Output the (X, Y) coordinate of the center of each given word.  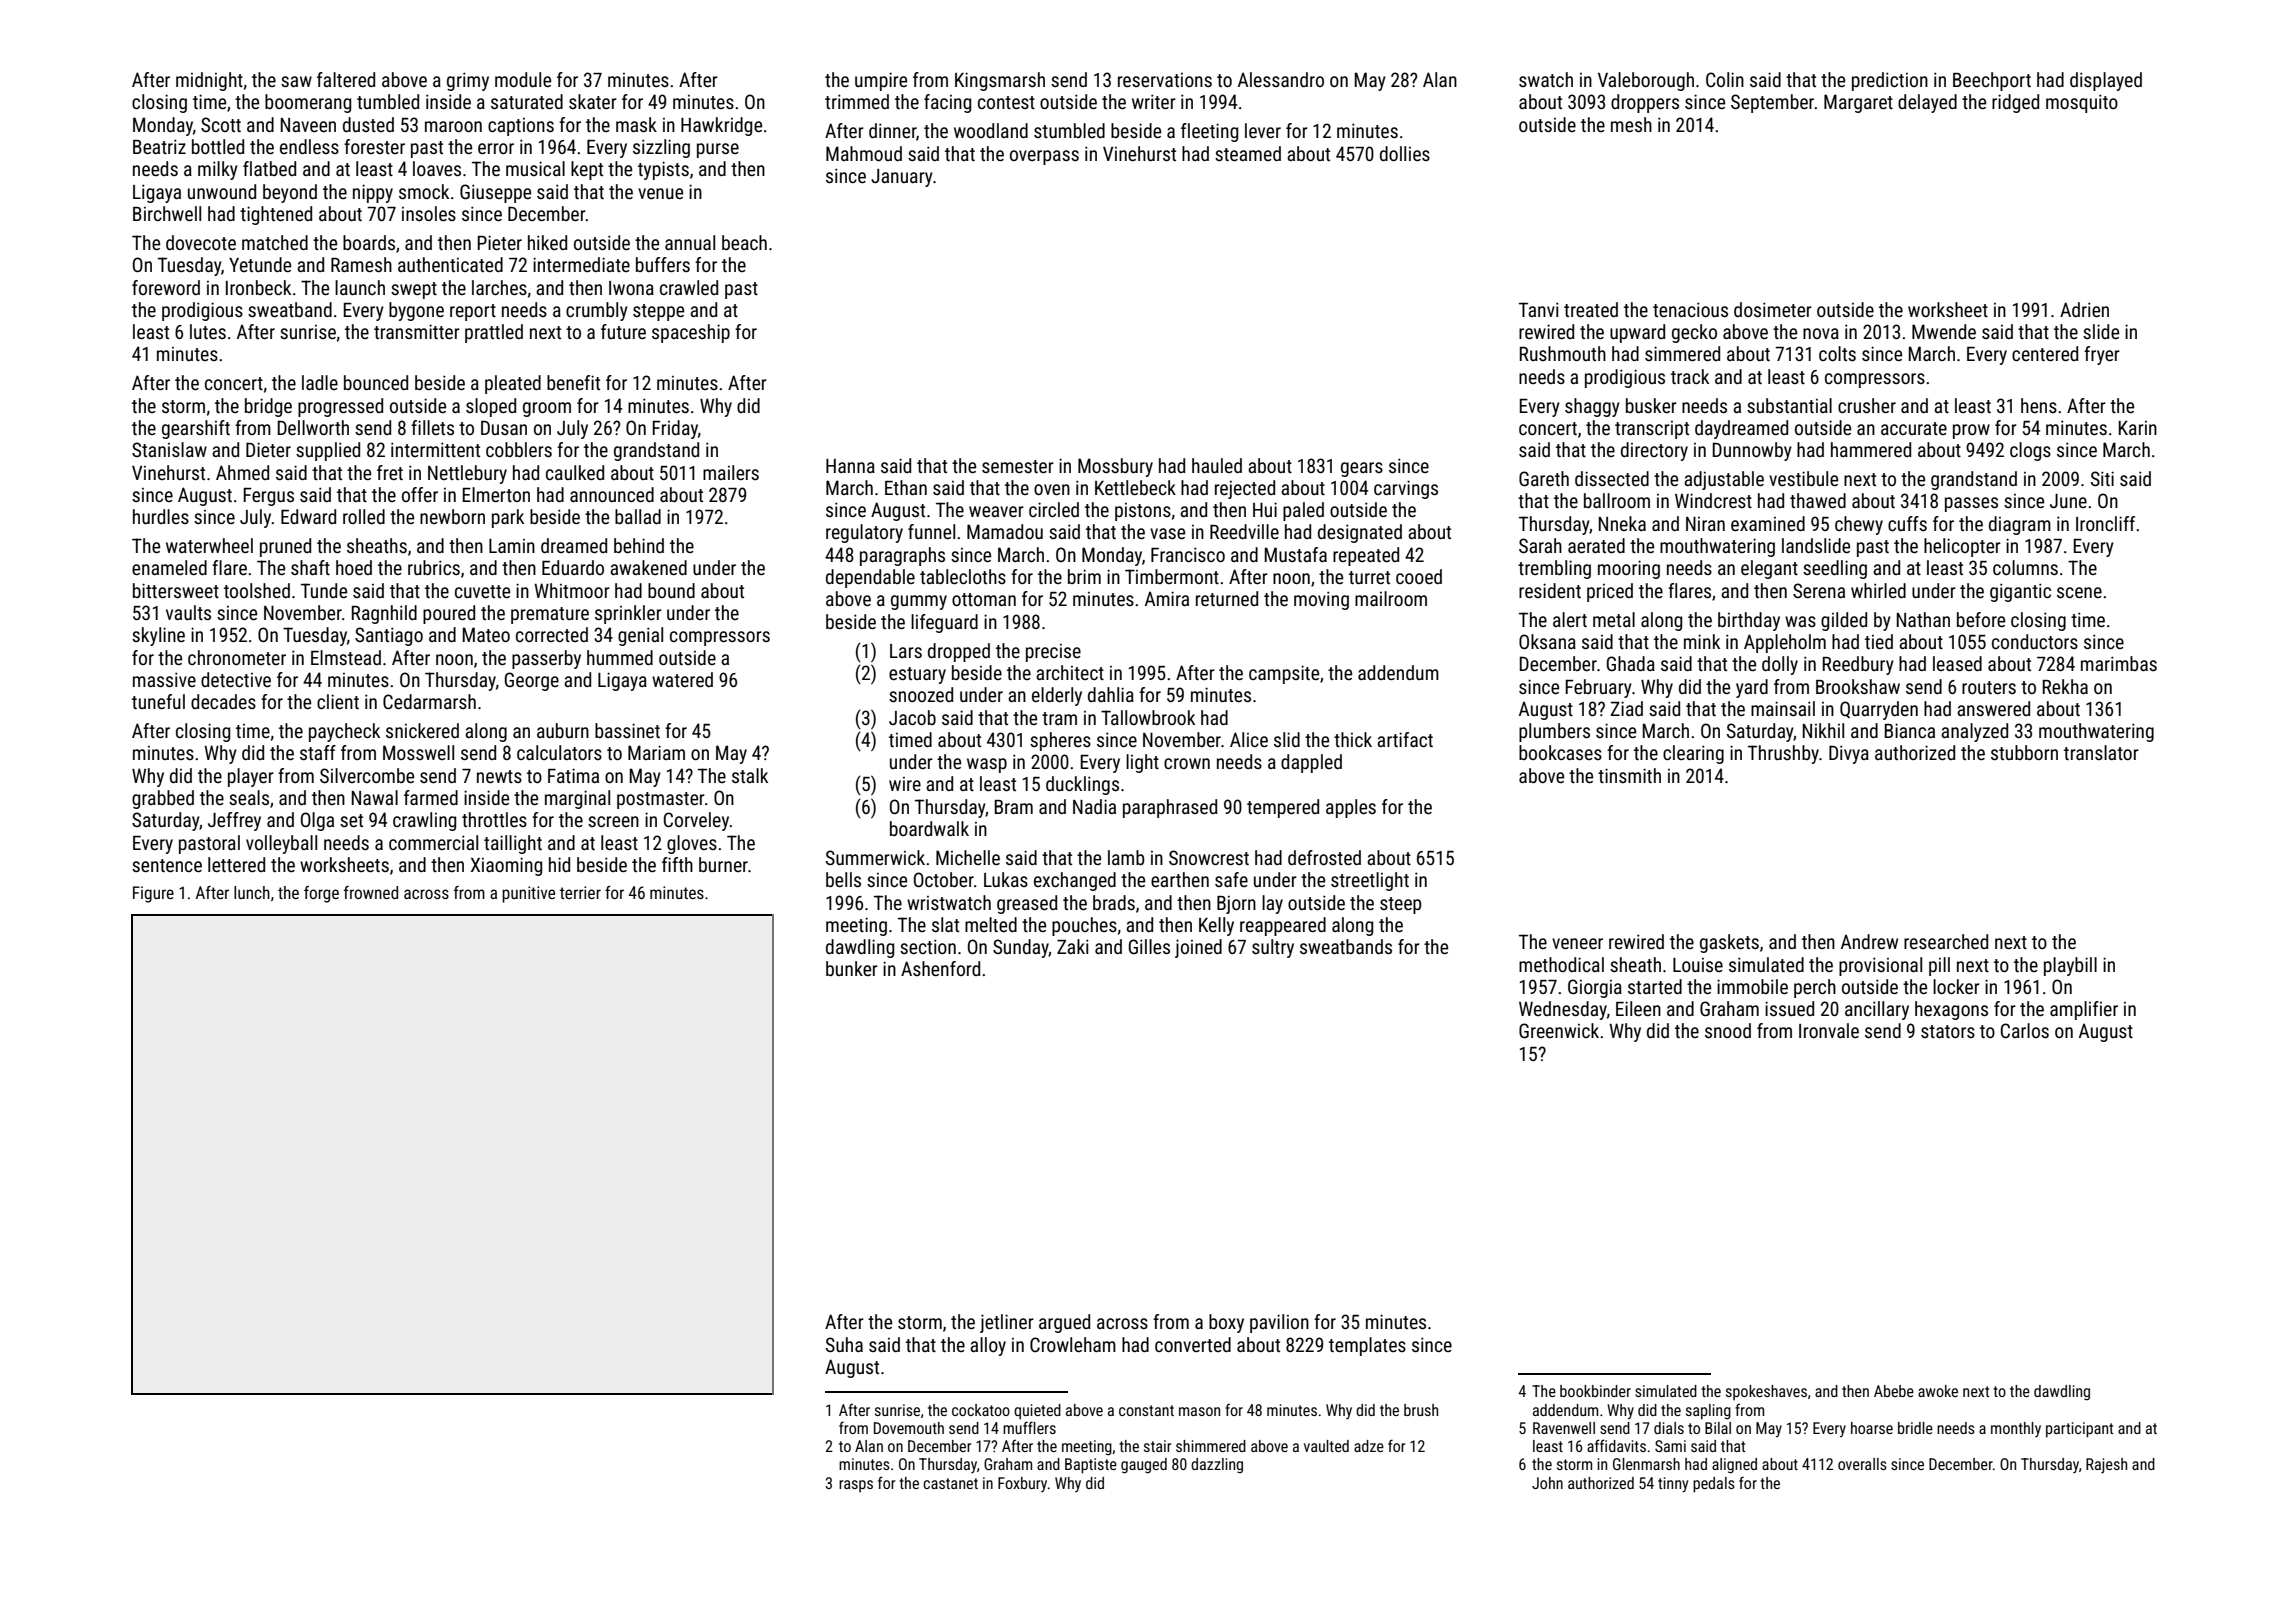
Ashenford (940, 968)
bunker (852, 968)
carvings (1406, 489)
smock (424, 191)
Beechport (1992, 81)
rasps (856, 1486)
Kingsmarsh (1000, 81)
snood (1728, 1030)
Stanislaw (169, 449)
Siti (2102, 478)
